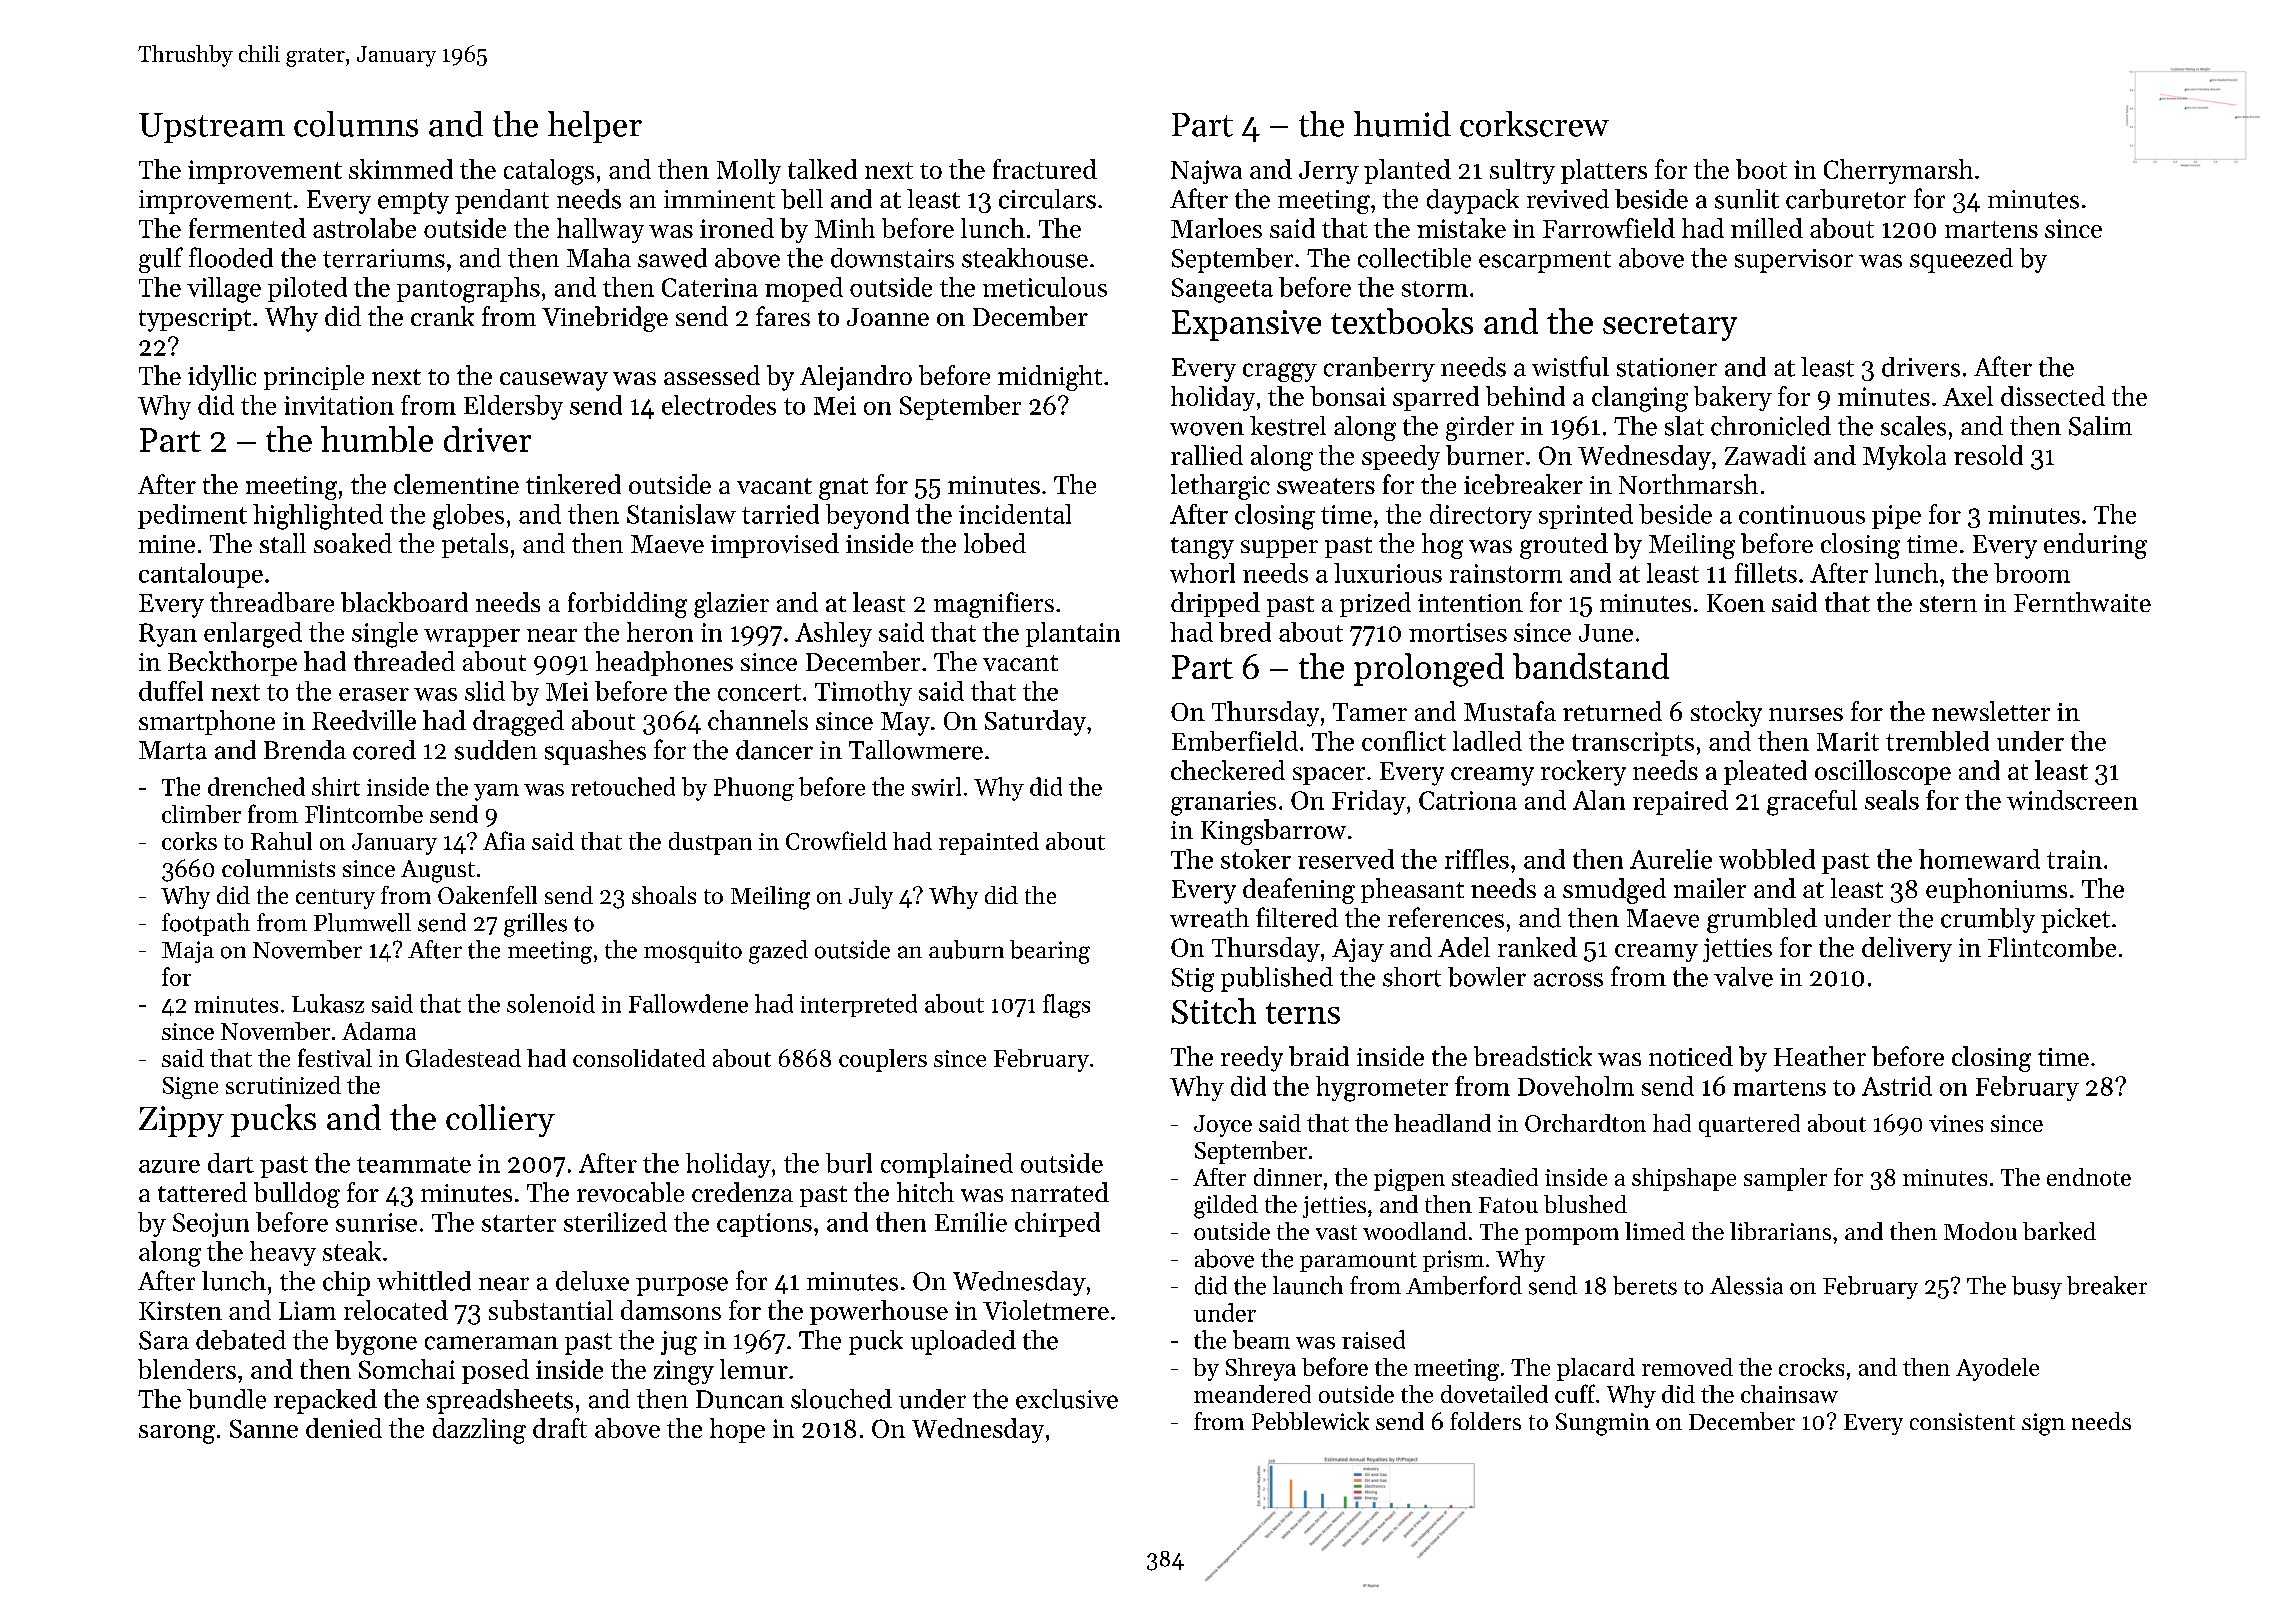 The image size is (2292, 1620). What do you see at coordinates (573, 484) in the screenshot?
I see `tinkered` at bounding box center [573, 484].
